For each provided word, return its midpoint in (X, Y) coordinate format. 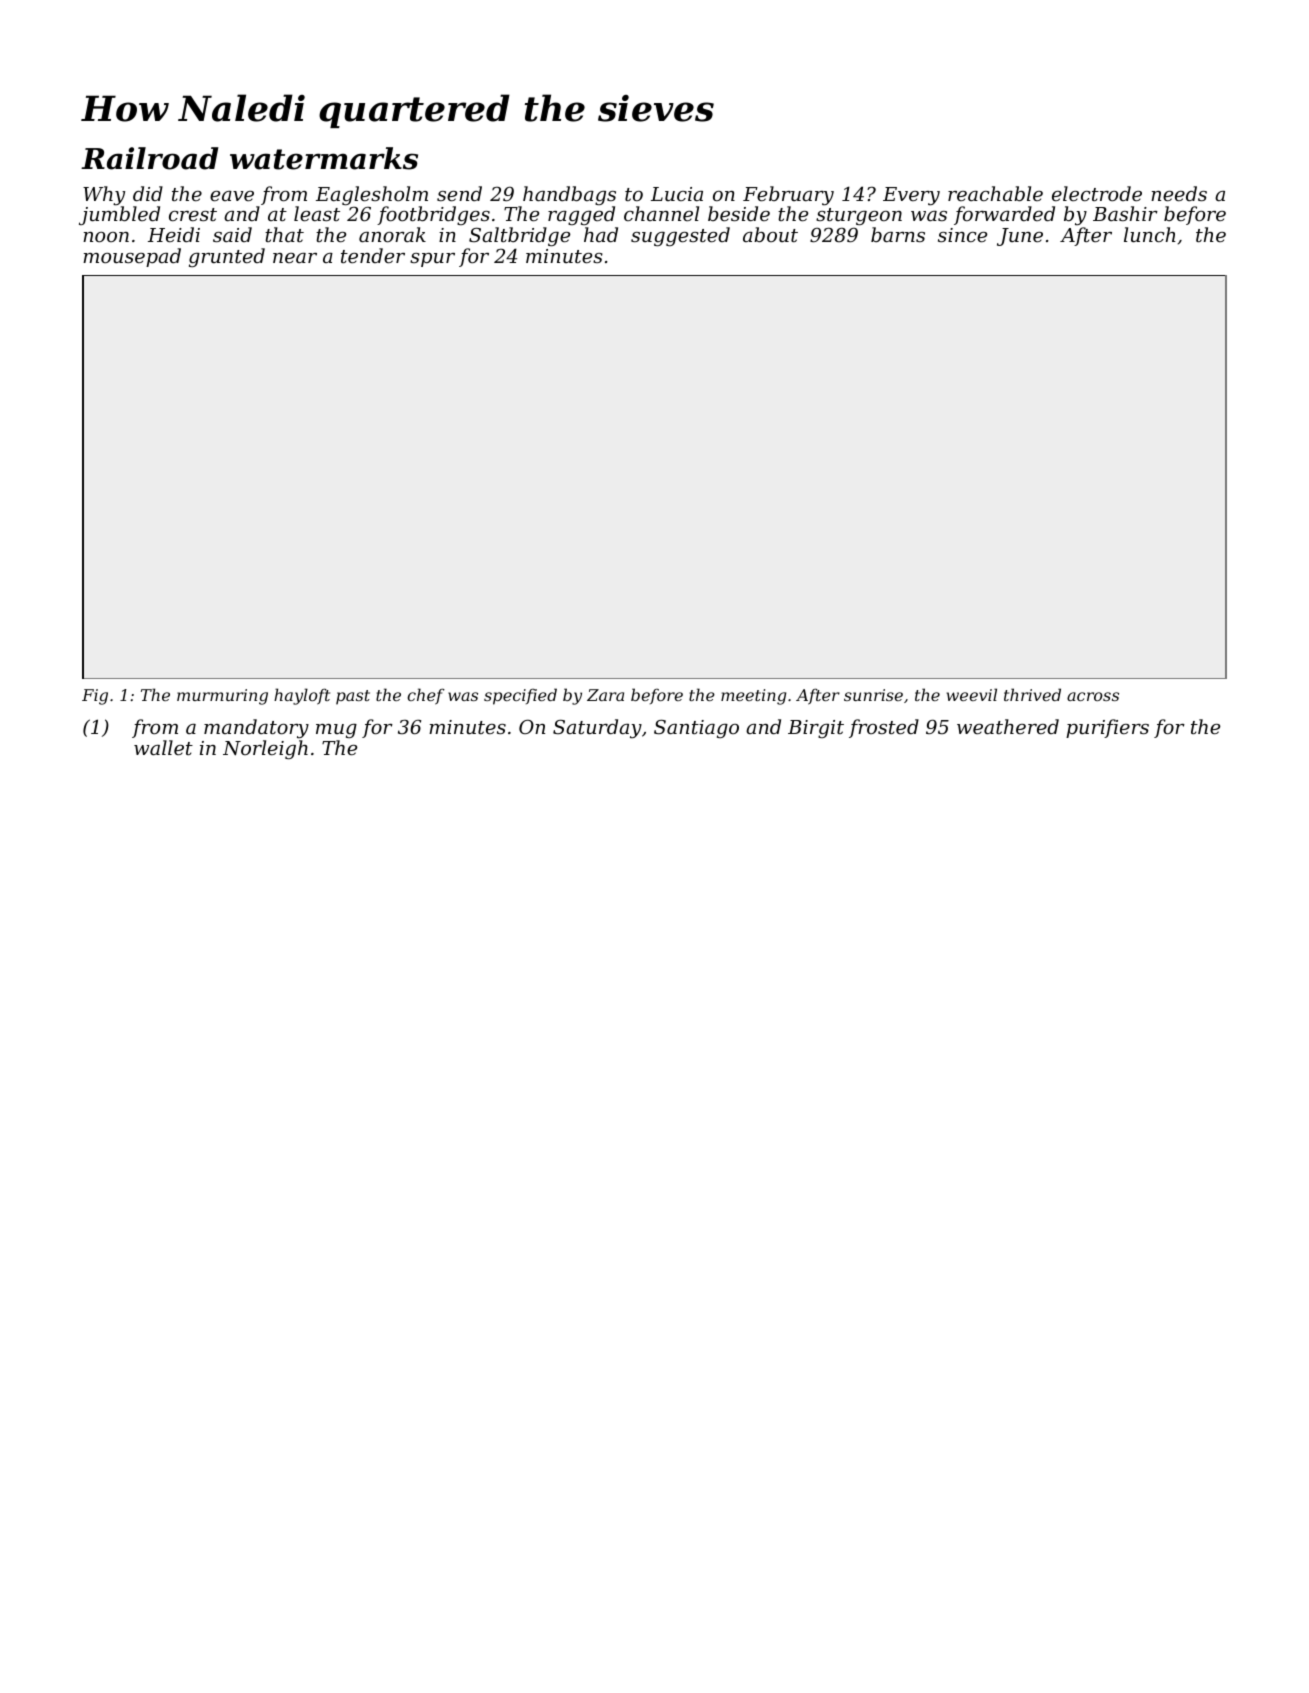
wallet (163, 747)
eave (232, 196)
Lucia (677, 194)
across (1093, 696)
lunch (1150, 234)
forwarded (1004, 215)
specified (520, 696)
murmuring (222, 697)
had (601, 234)
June (1020, 237)
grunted (227, 257)
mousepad (132, 257)
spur (432, 260)
